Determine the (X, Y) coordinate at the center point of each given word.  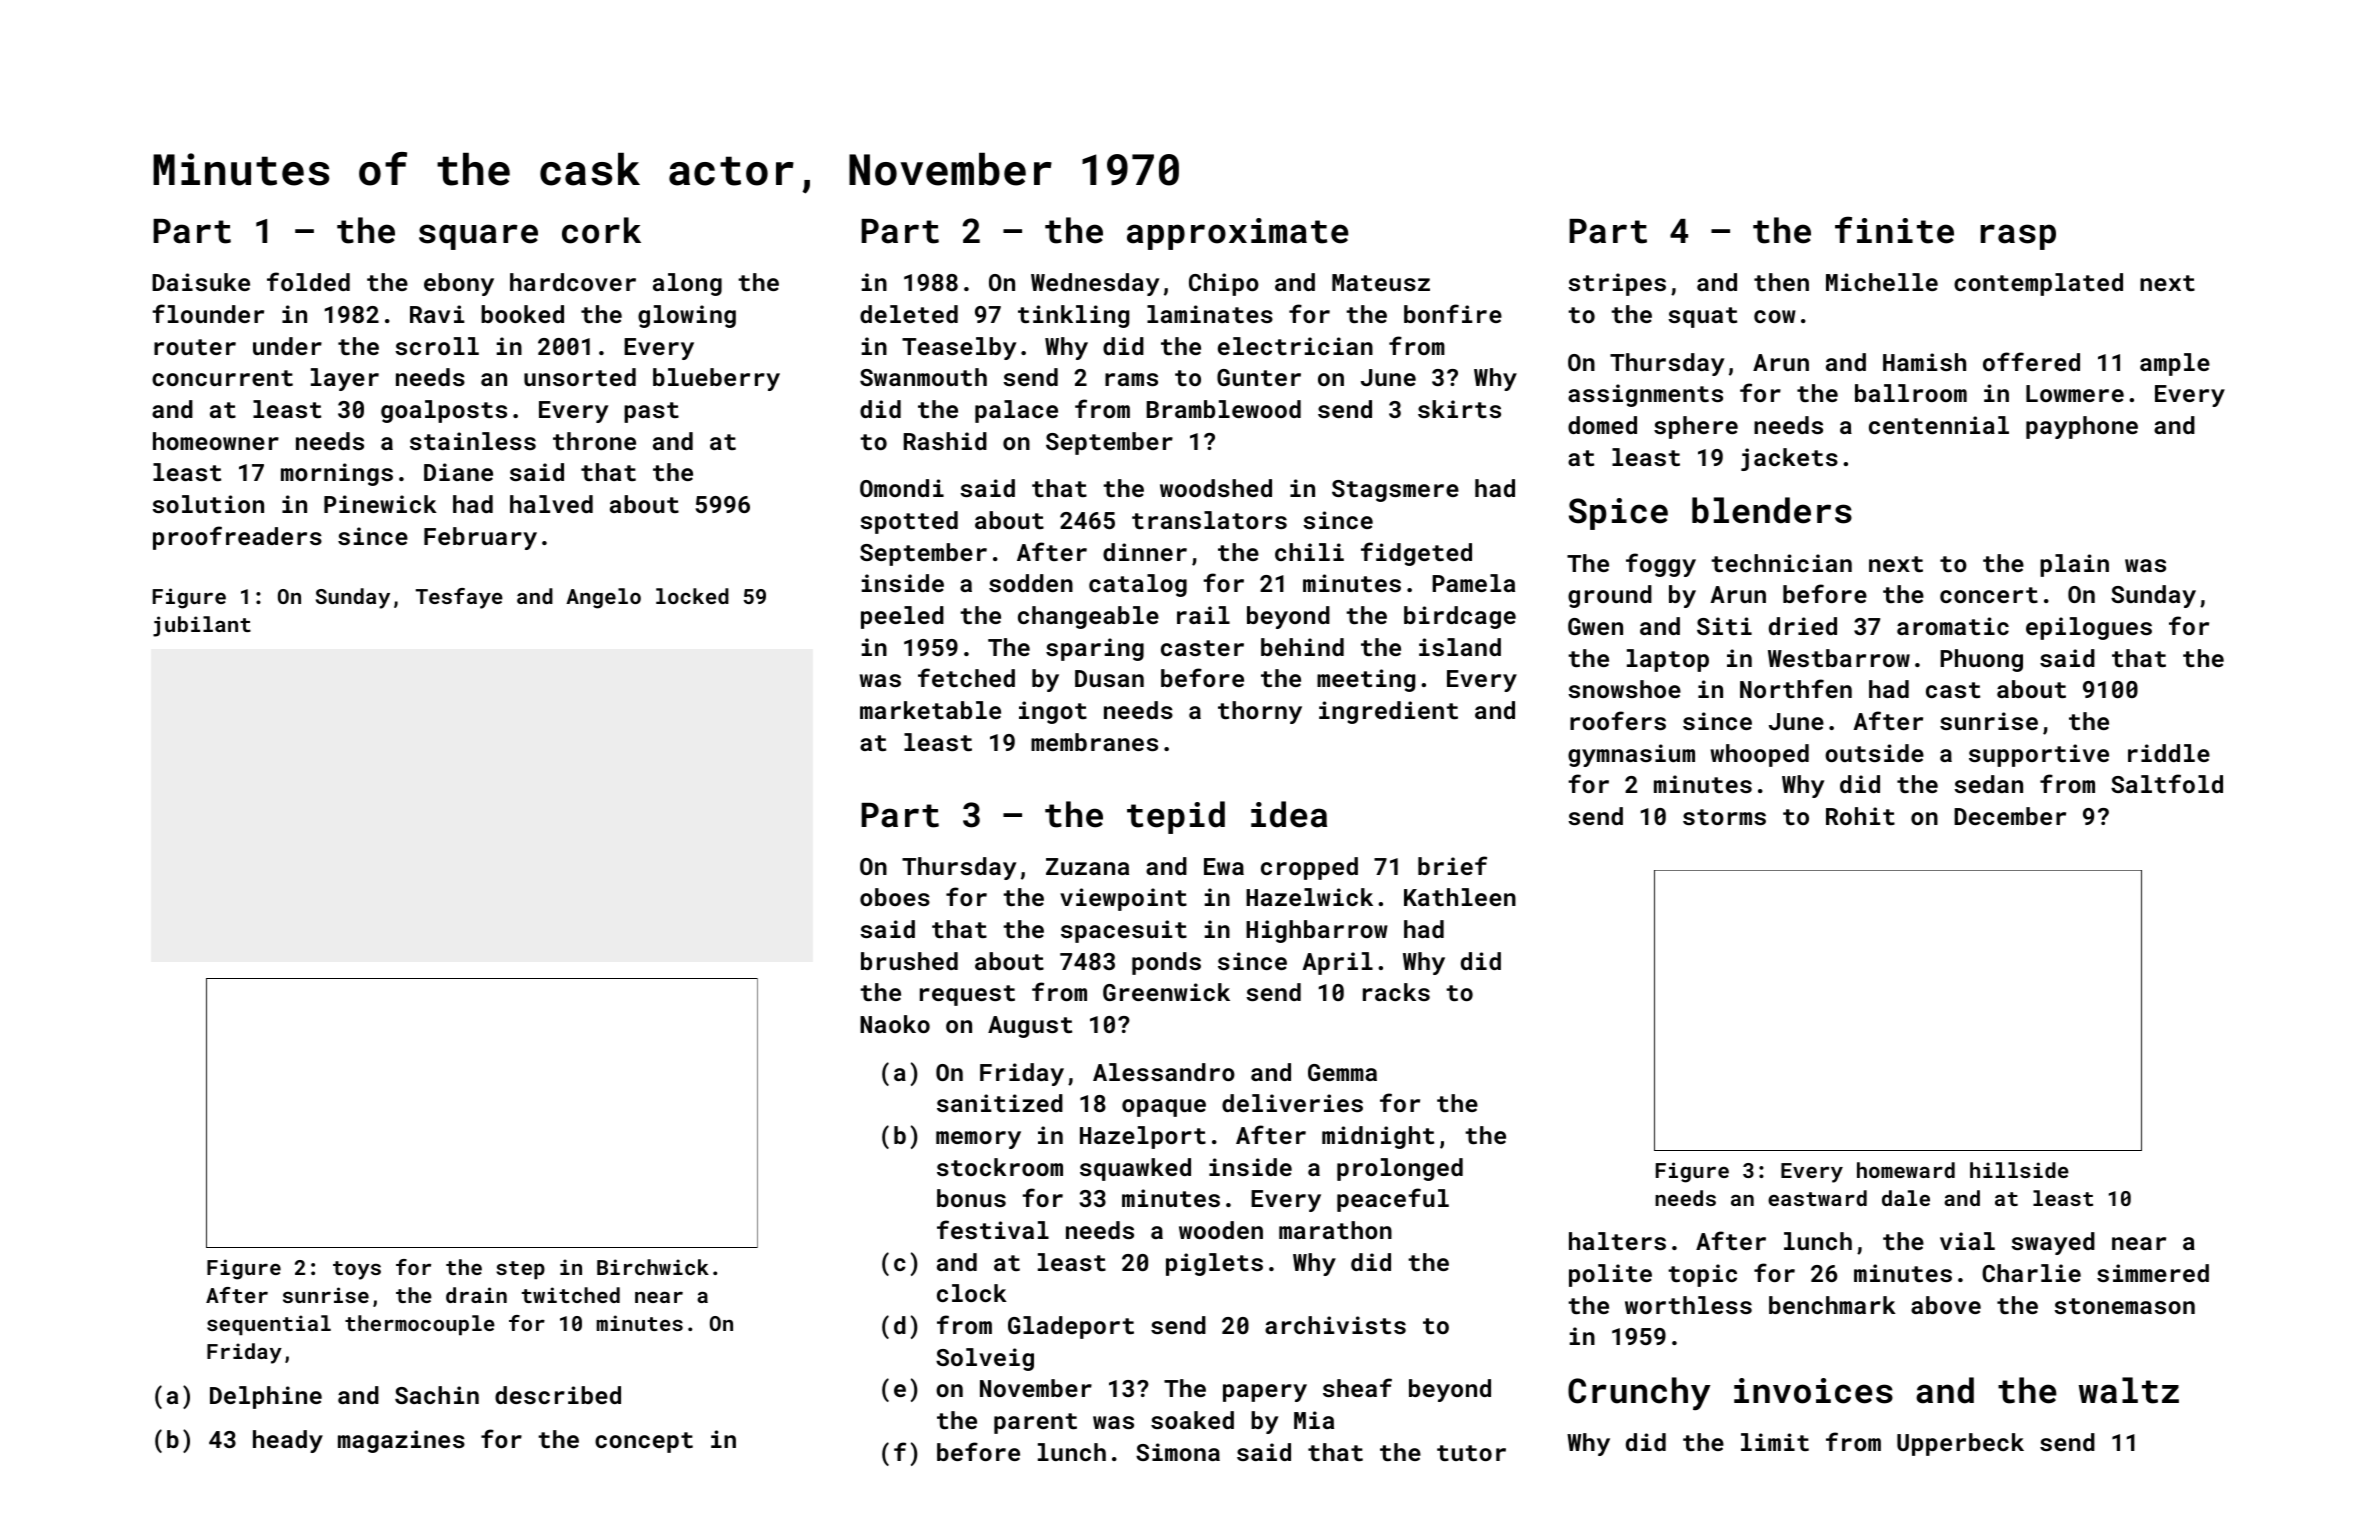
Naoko (895, 1024)
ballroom (1911, 393)
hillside (2019, 1170)
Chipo (1224, 284)
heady (288, 1441)
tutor (1471, 1453)
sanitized (1000, 1103)
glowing (687, 316)
